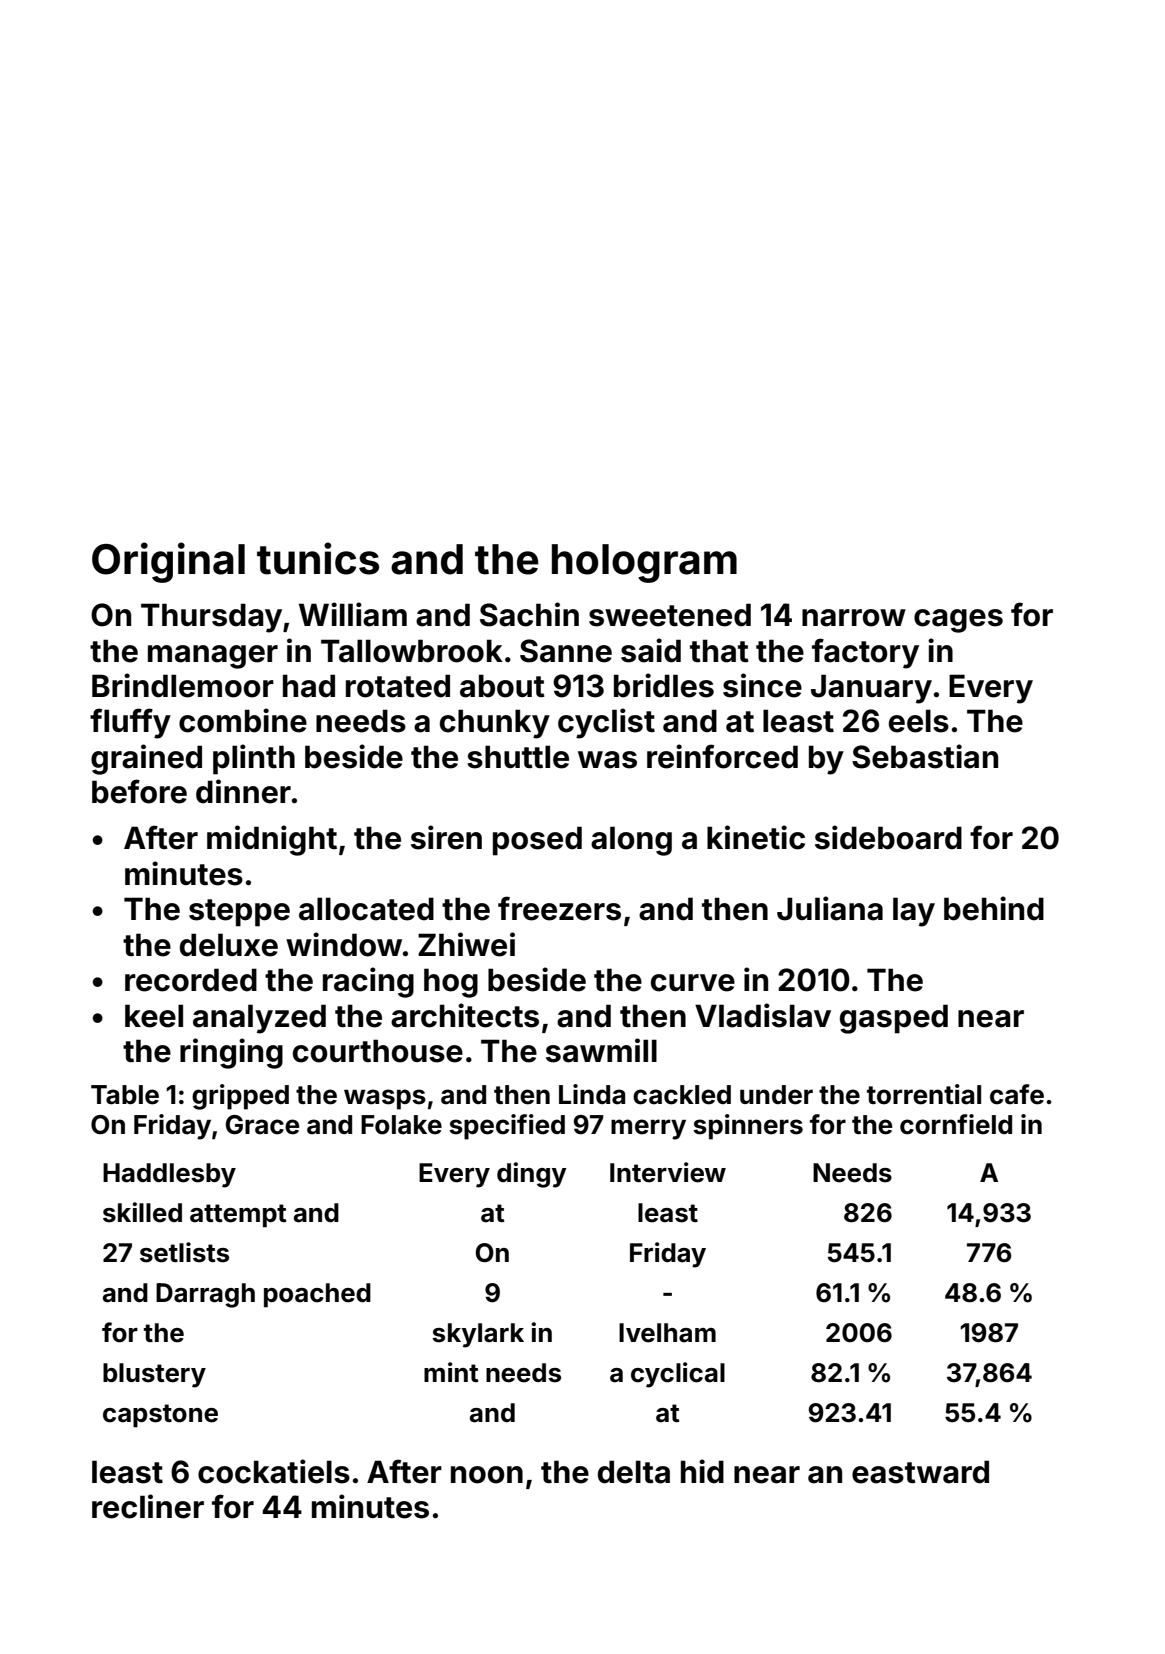 The image size is (1165, 1654). Describe the element at coordinates (160, 1416) in the screenshot. I see `capstone` at that location.
